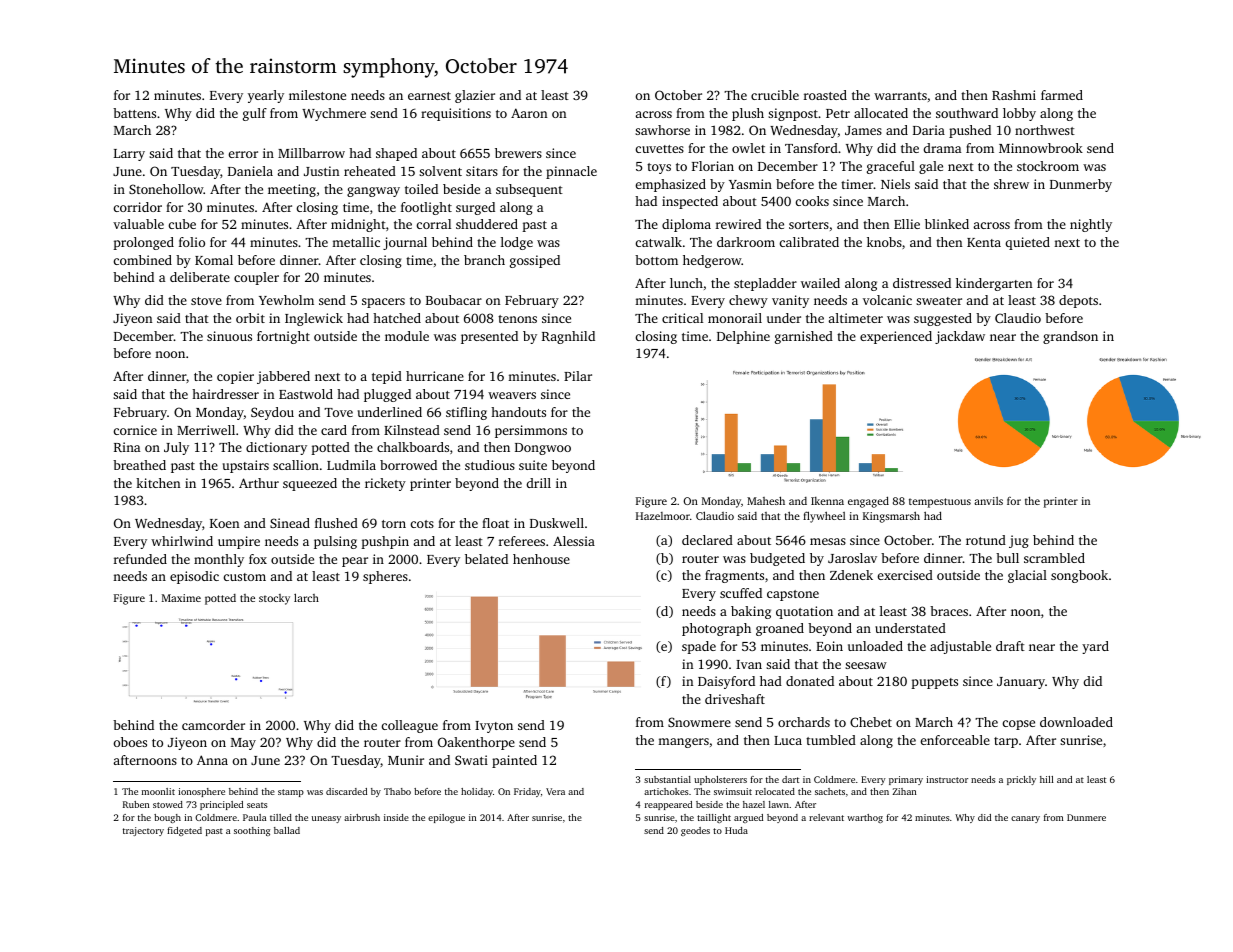 Image resolution: width=1233 pixels, height=952 pixels. What do you see at coordinates (720, 780) in the screenshot?
I see `upholsterers` at bounding box center [720, 780].
